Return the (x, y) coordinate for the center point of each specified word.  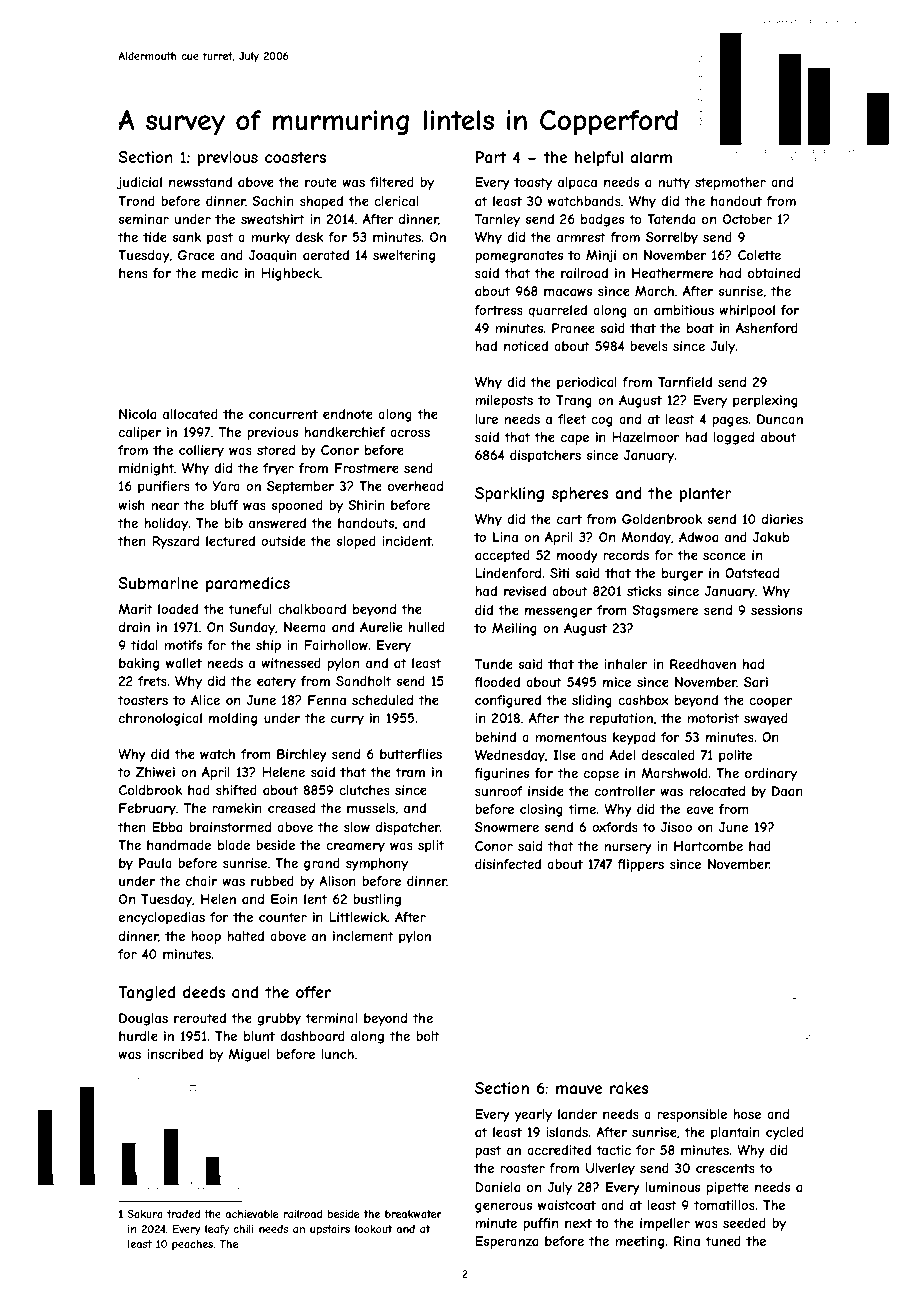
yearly (533, 1115)
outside (283, 541)
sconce (724, 556)
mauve (579, 1089)
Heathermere (672, 273)
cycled (785, 1133)
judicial (139, 183)
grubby (279, 1019)
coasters (295, 157)
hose (747, 1114)
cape (575, 439)
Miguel (249, 1055)
